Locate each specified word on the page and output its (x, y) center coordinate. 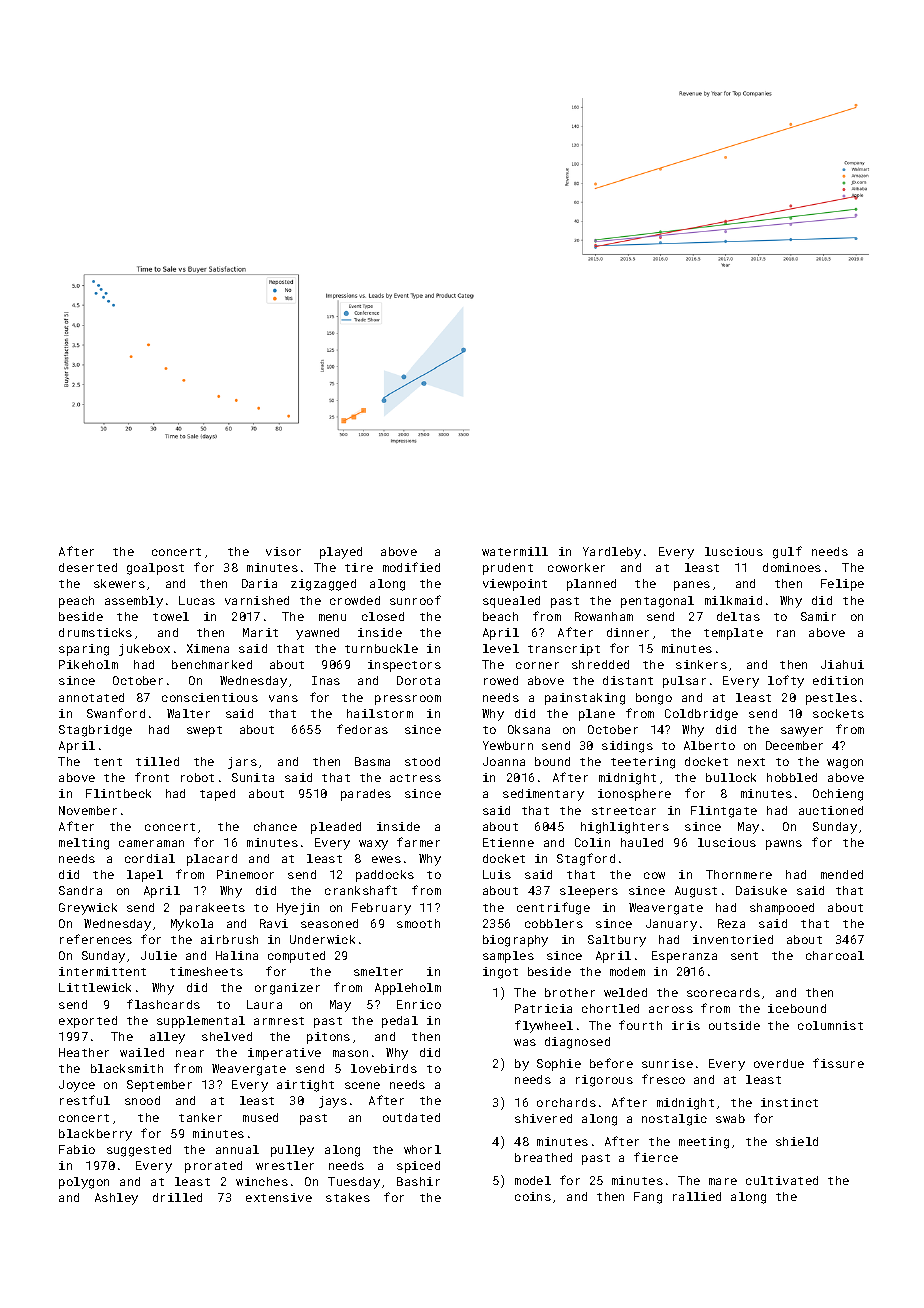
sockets (838, 713)
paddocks (385, 876)
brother (570, 992)
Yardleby (612, 553)
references (96, 939)
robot (197, 777)
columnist (830, 1025)
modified (411, 567)
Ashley (116, 1199)
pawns (784, 845)
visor (283, 551)
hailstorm (380, 713)
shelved (227, 1036)
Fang (648, 1198)
